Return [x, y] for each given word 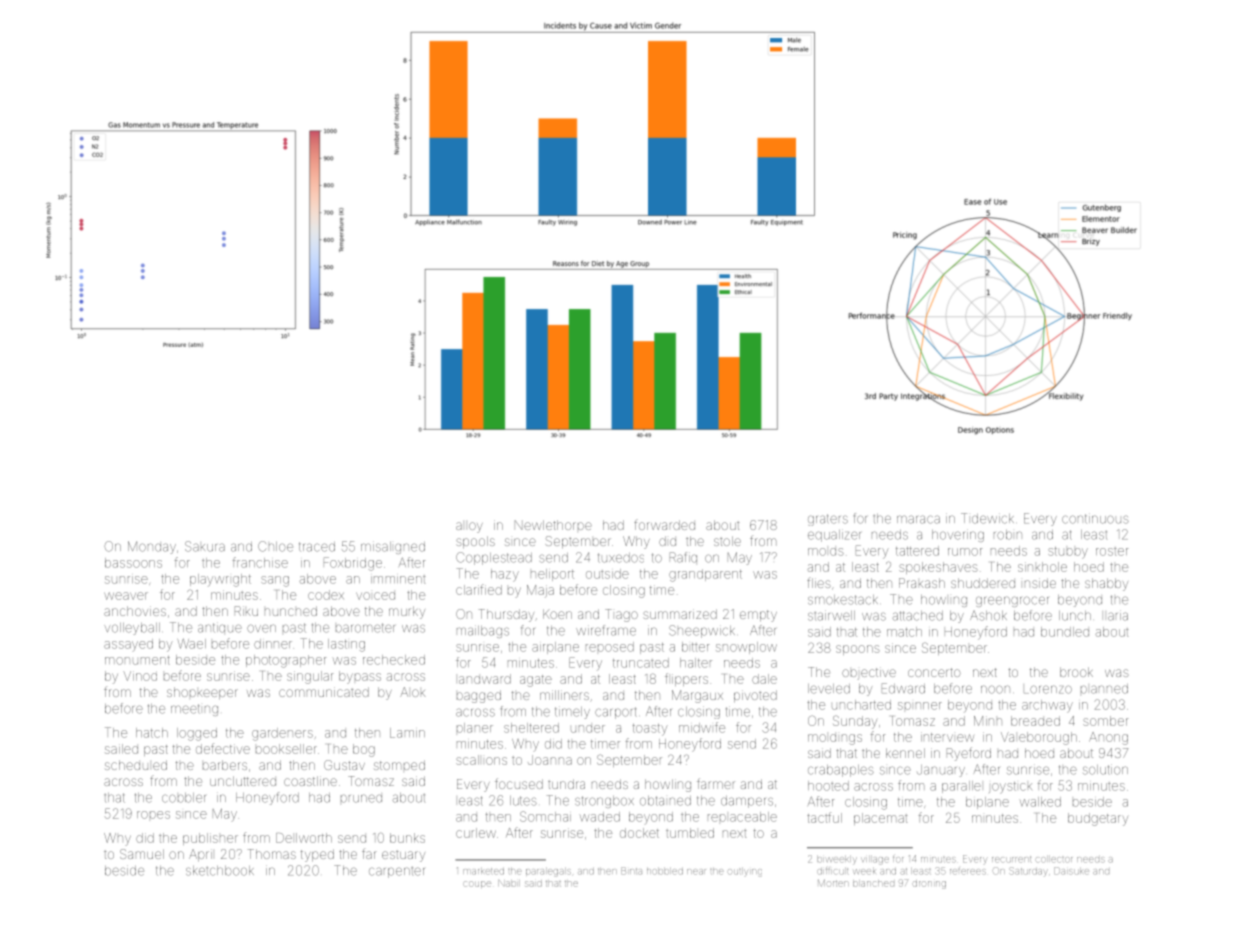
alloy [469, 527]
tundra [566, 784]
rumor [965, 552]
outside [607, 574]
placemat [880, 819]
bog [364, 750]
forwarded [664, 525]
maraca [918, 519]
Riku [246, 611]
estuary [403, 856]
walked [1040, 802]
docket [639, 833]
